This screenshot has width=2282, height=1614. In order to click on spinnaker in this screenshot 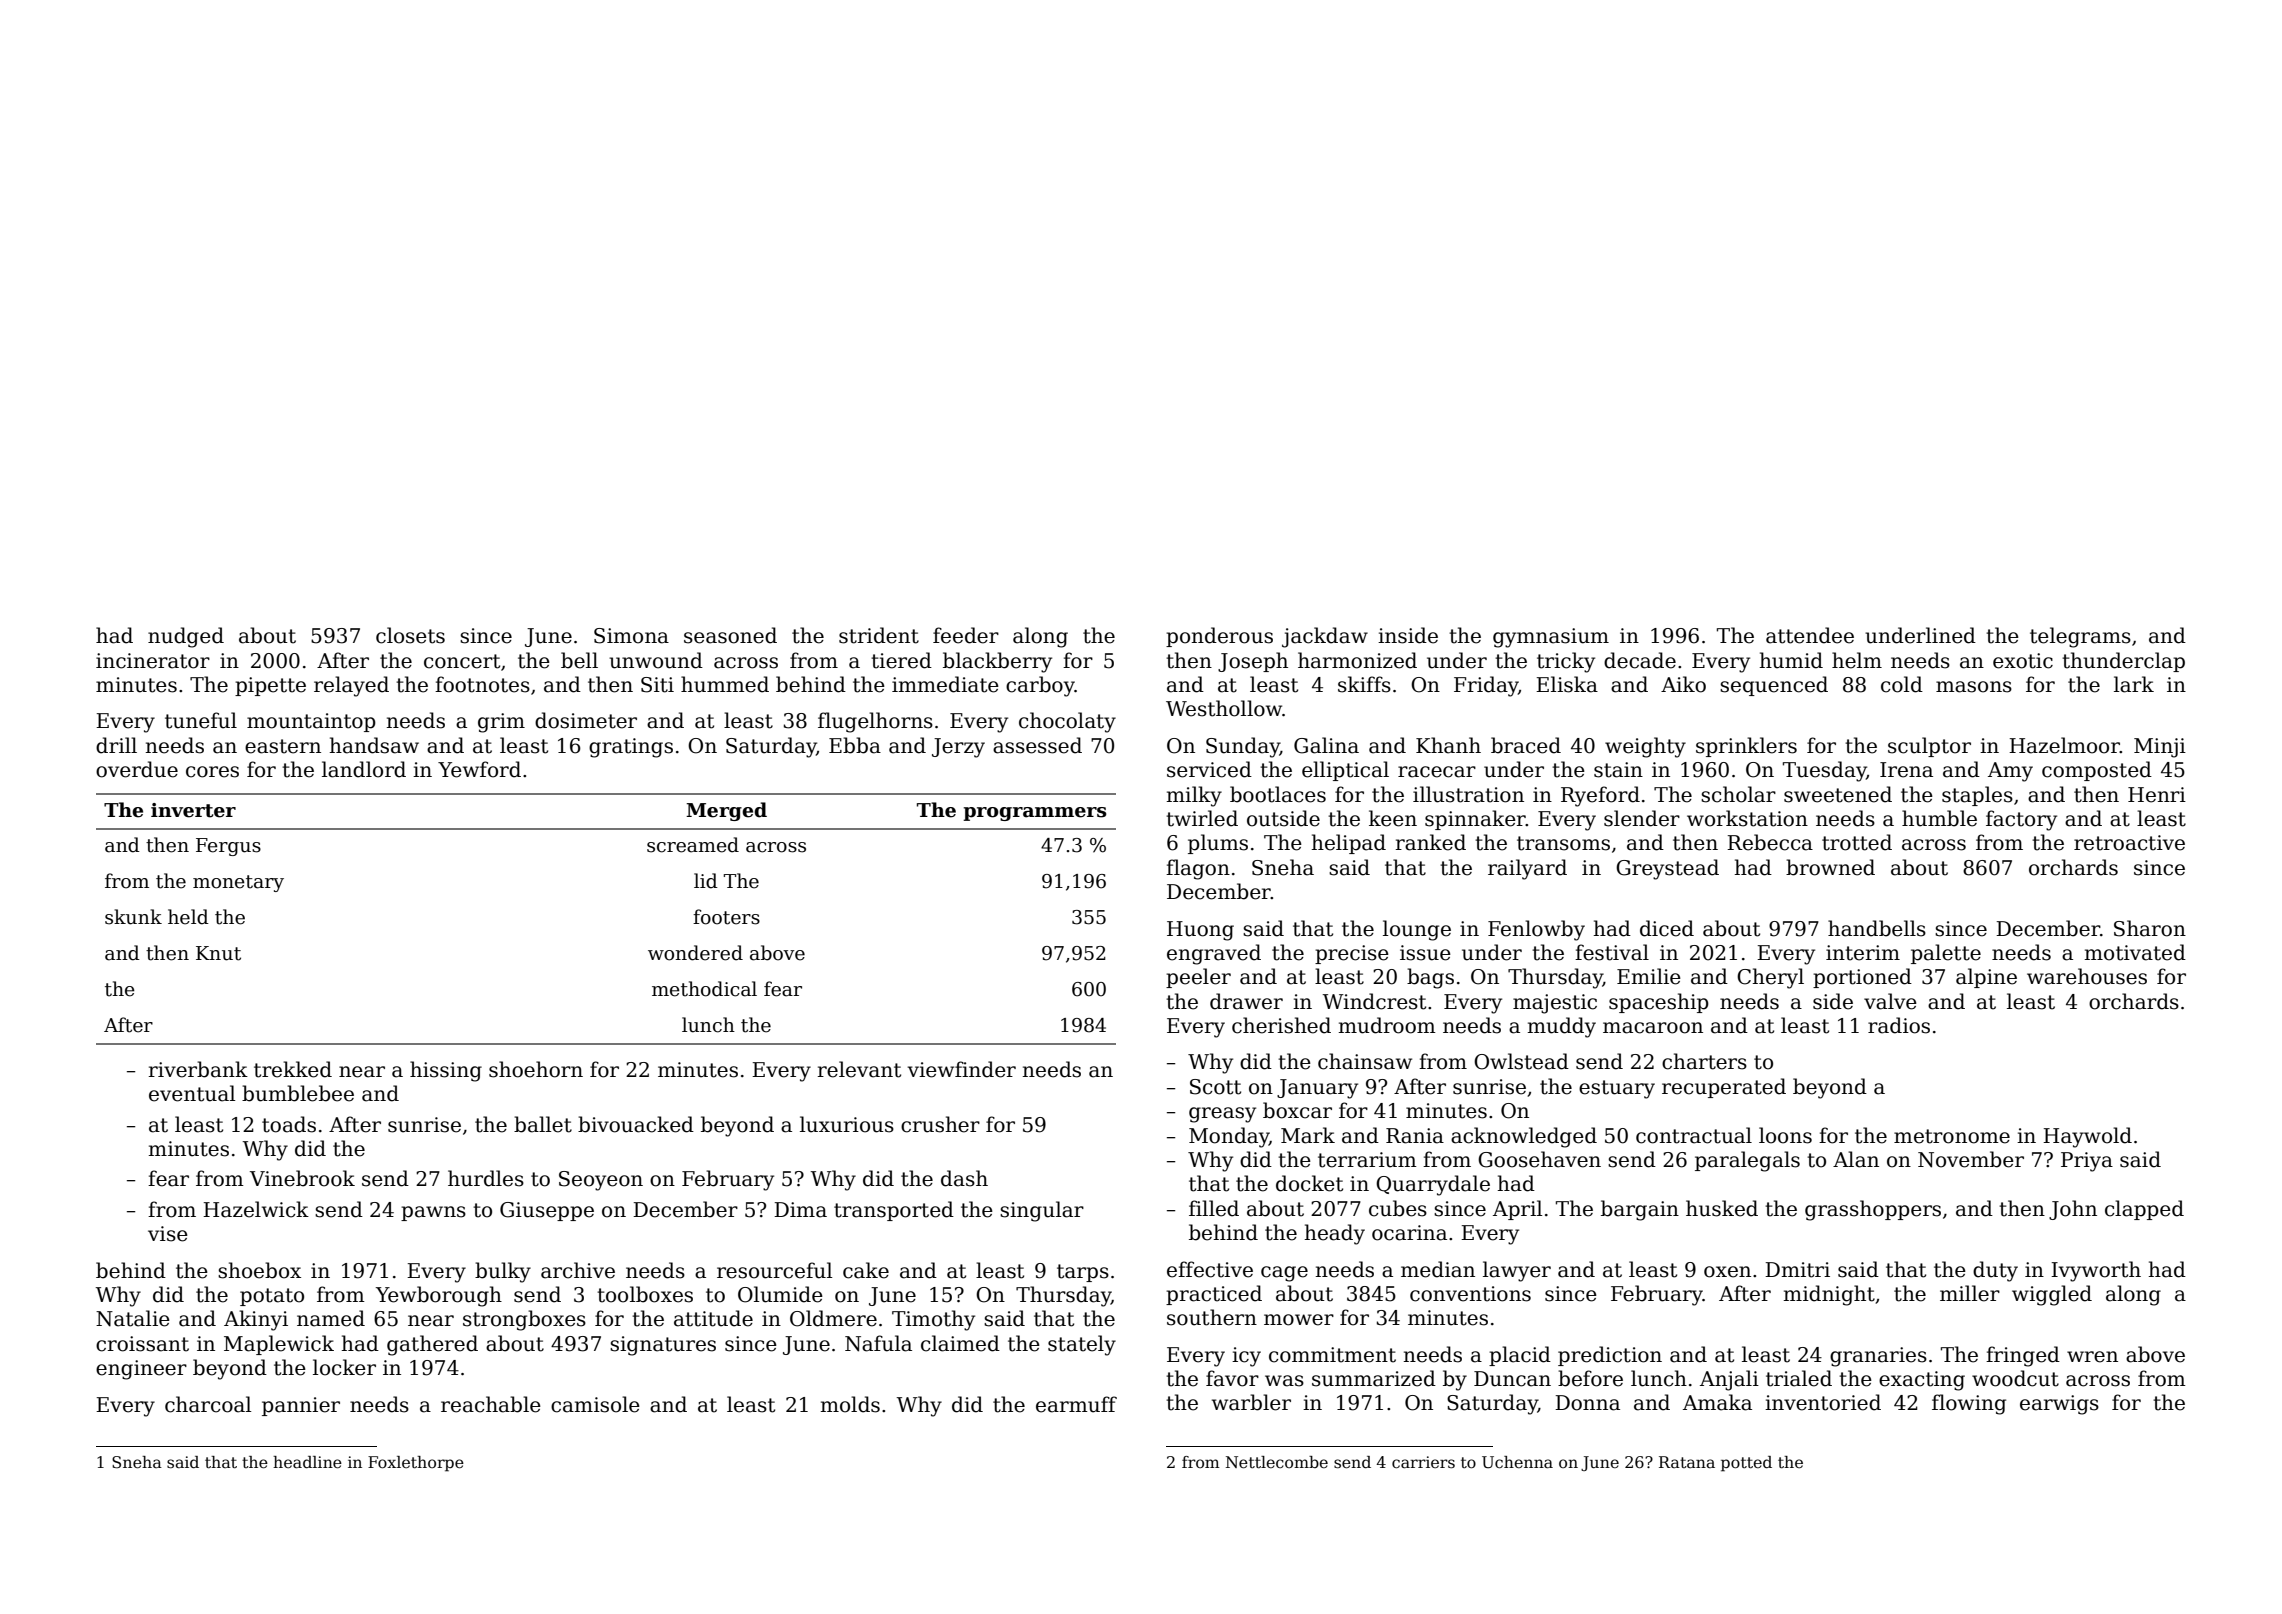, I will do `click(1475, 820)`.
